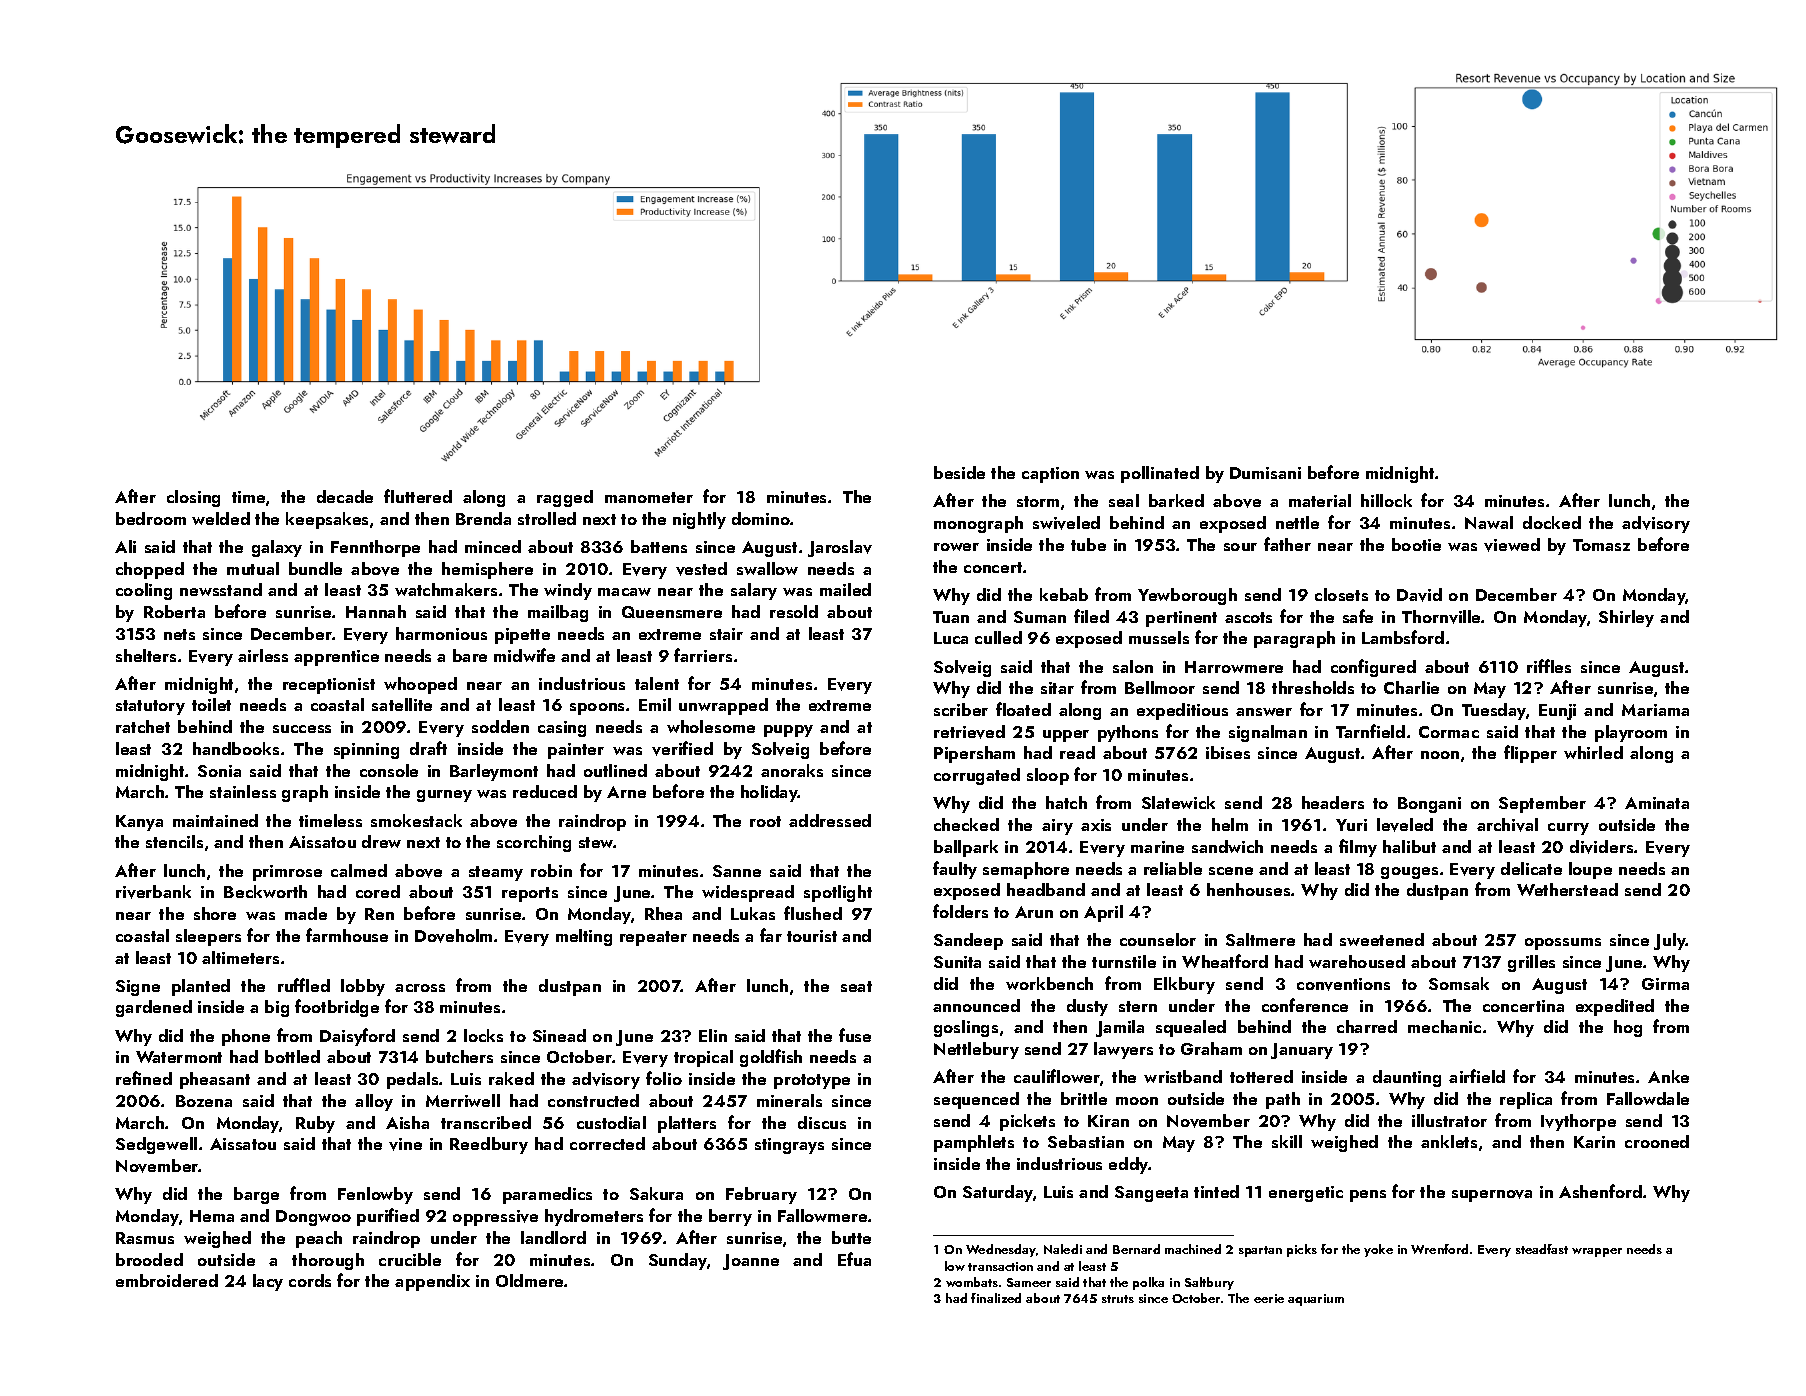  I want to click on folders, so click(960, 911).
